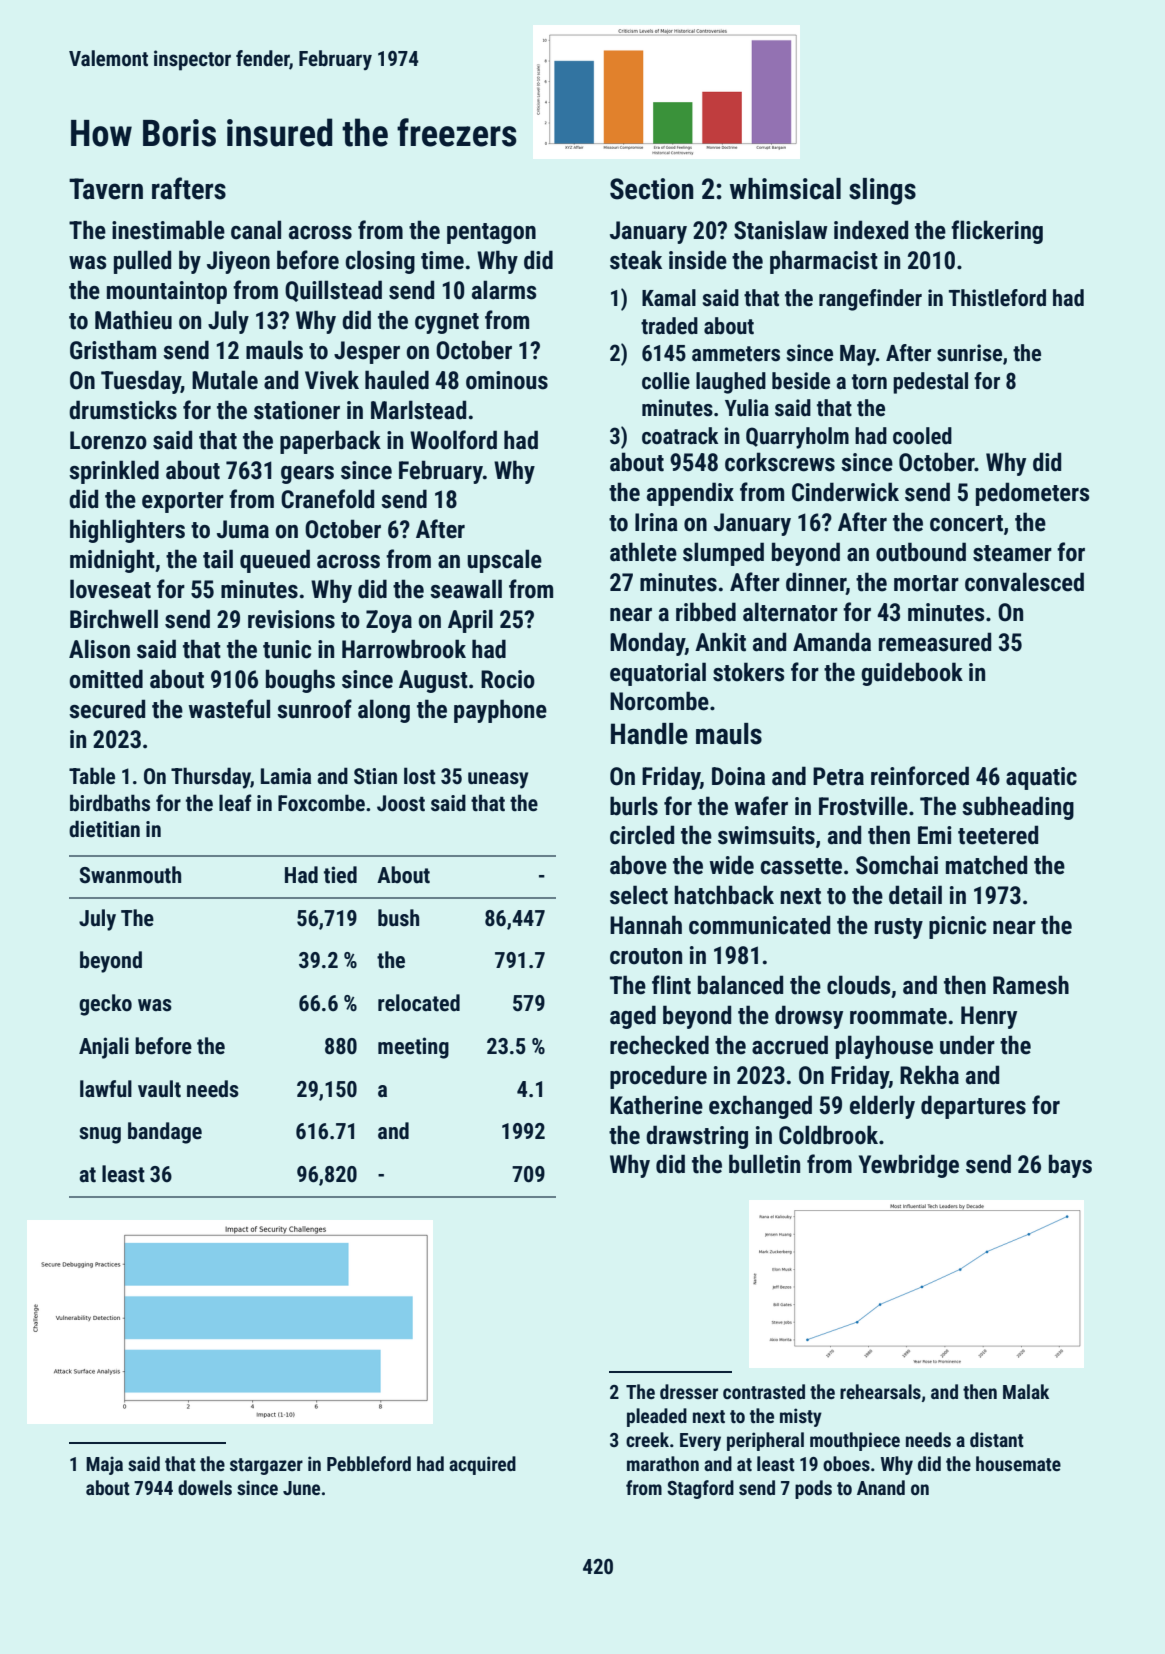 Image resolution: width=1165 pixels, height=1654 pixels. Describe the element at coordinates (882, 1107) in the screenshot. I see `elderly` at that location.
